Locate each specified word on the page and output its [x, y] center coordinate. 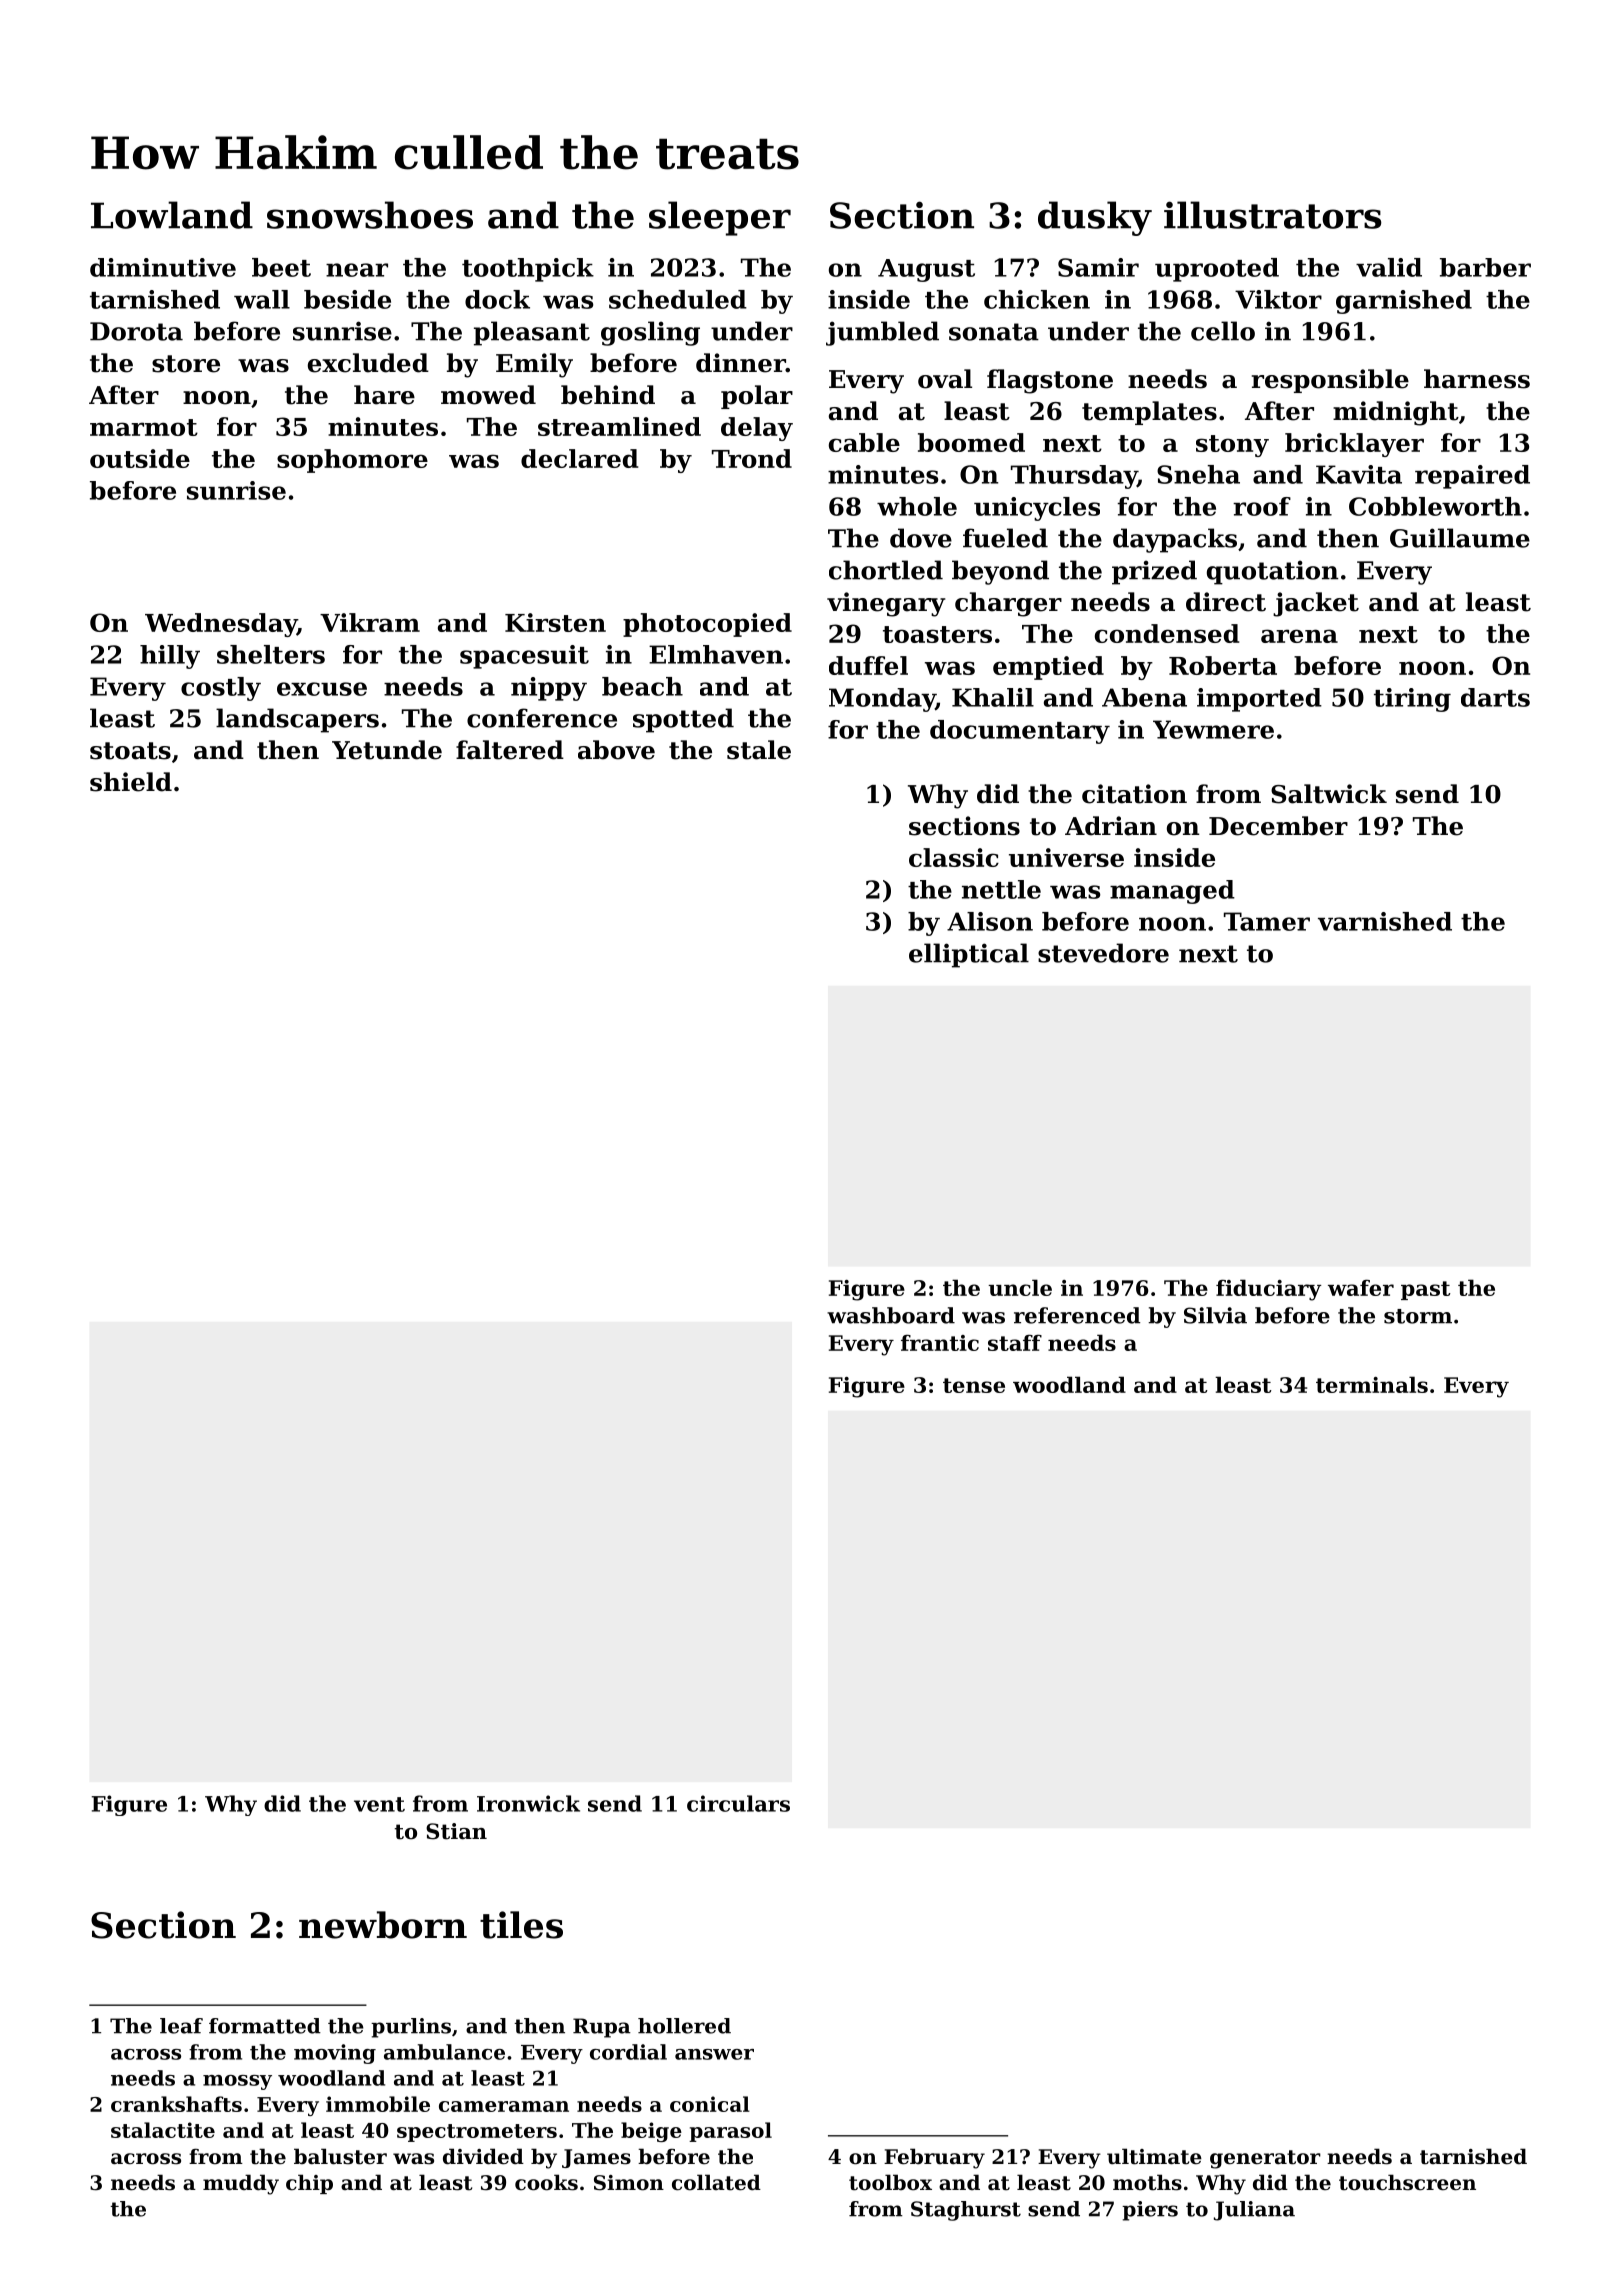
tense [974, 1385]
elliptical [969, 955]
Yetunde [387, 750]
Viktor [1278, 299]
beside [347, 299]
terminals [1372, 1384]
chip [309, 2184]
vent [379, 1804]
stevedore [1103, 953]
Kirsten [555, 622]
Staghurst [966, 2211]
